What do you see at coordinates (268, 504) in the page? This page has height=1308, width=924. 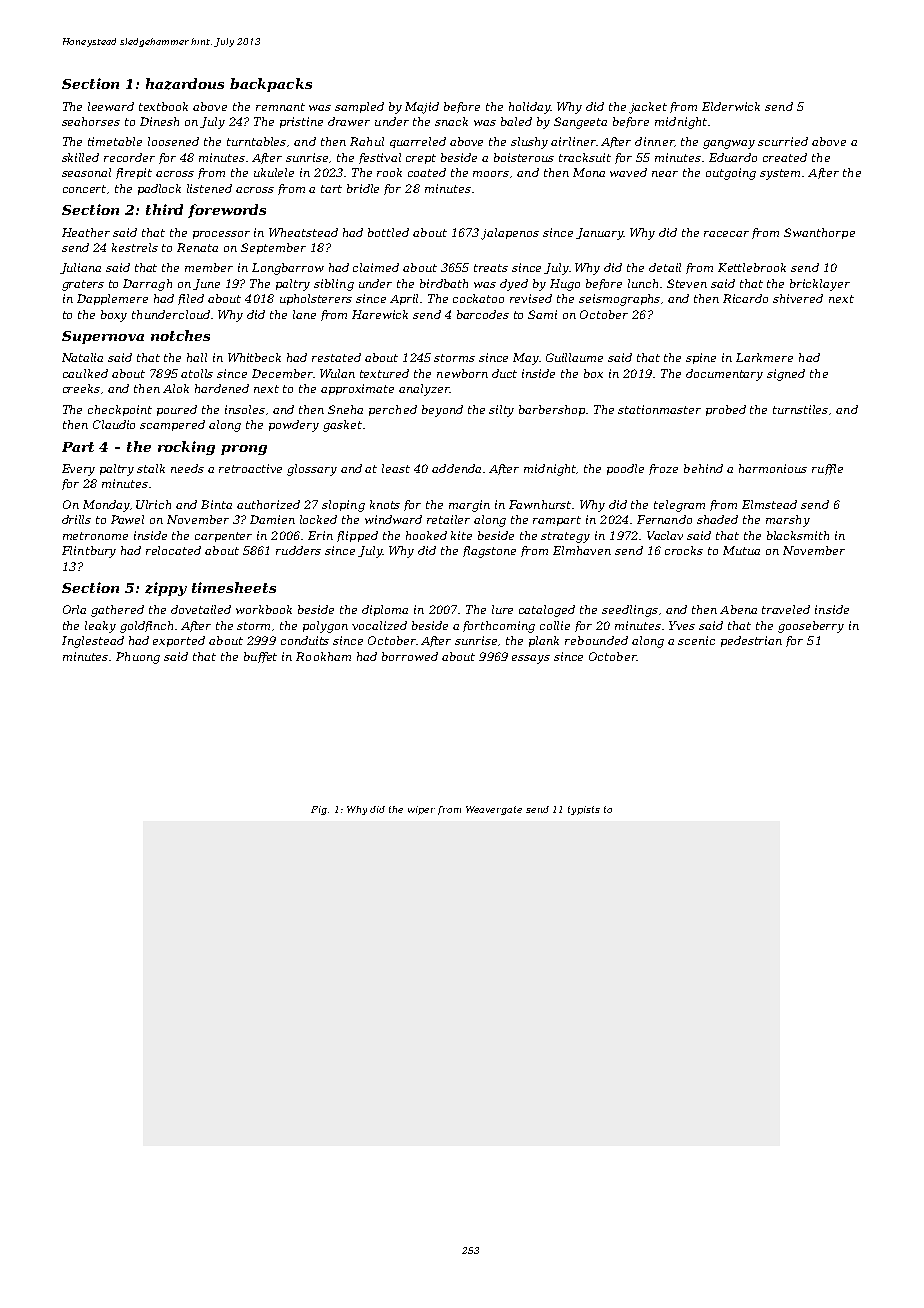 I see `authorized` at bounding box center [268, 504].
